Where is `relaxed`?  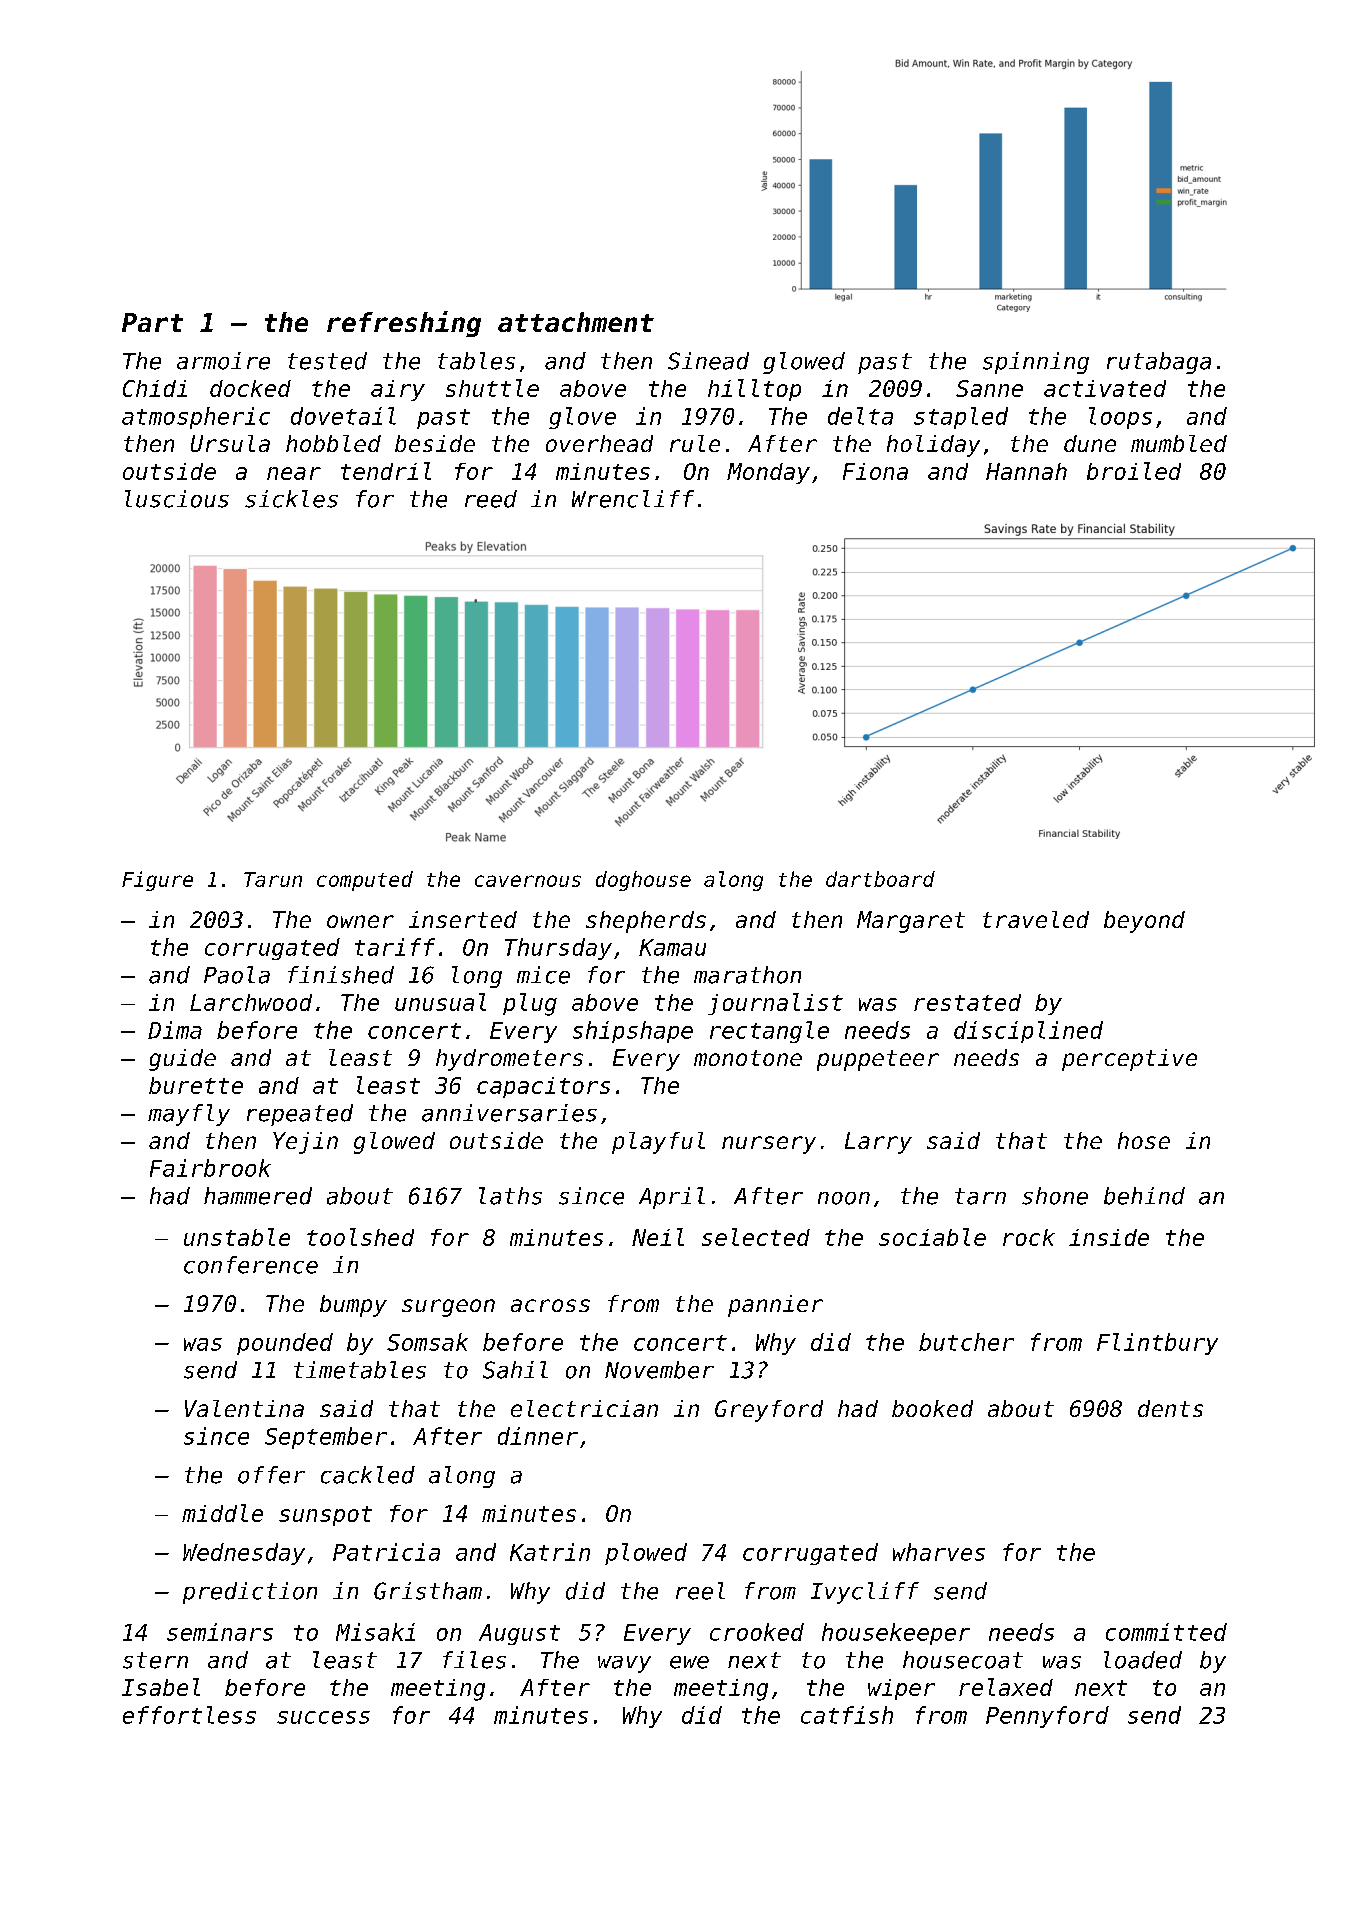
relaxed is located at coordinates (1006, 1687).
